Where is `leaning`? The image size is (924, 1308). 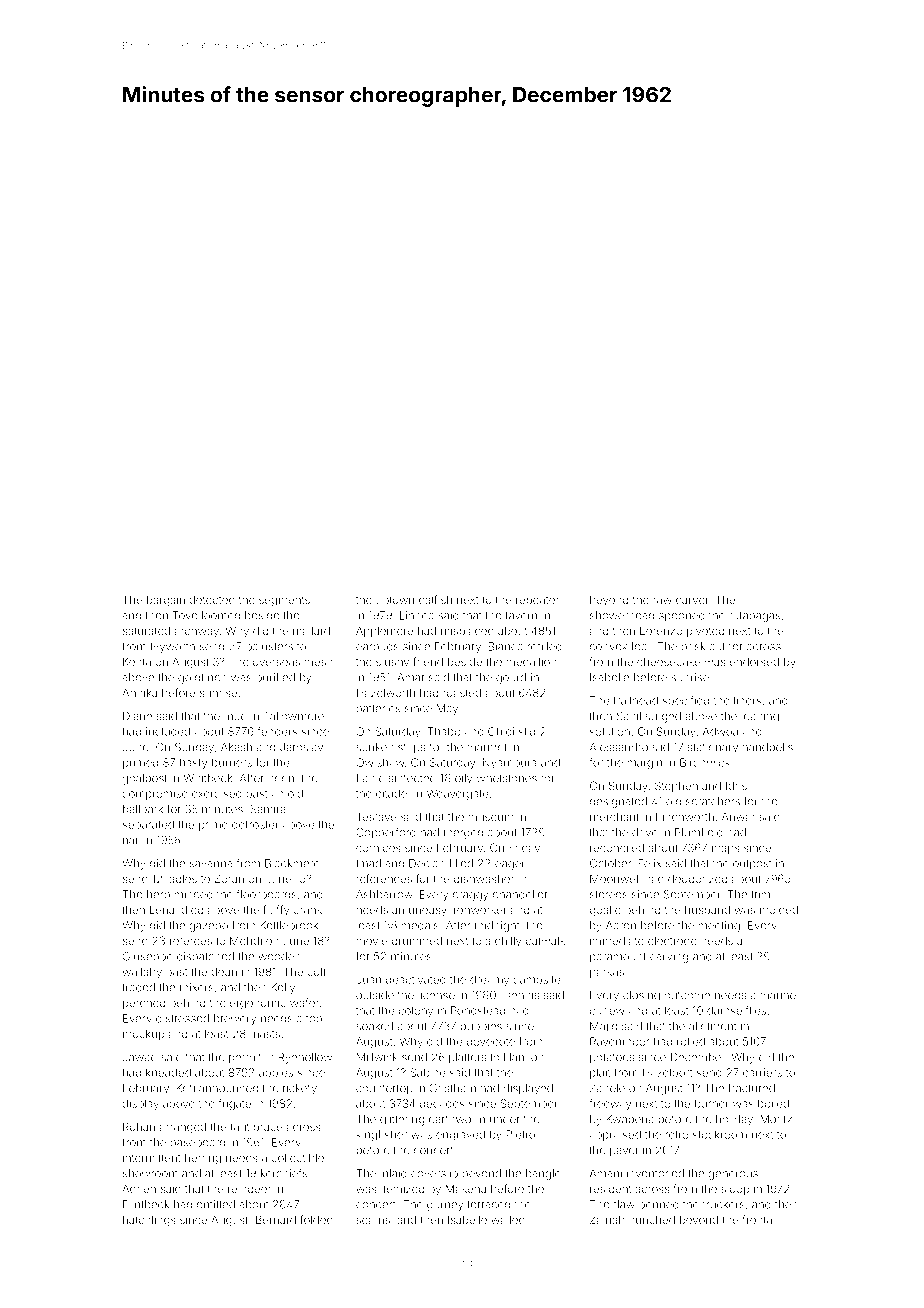
leaning is located at coordinates (760, 717).
